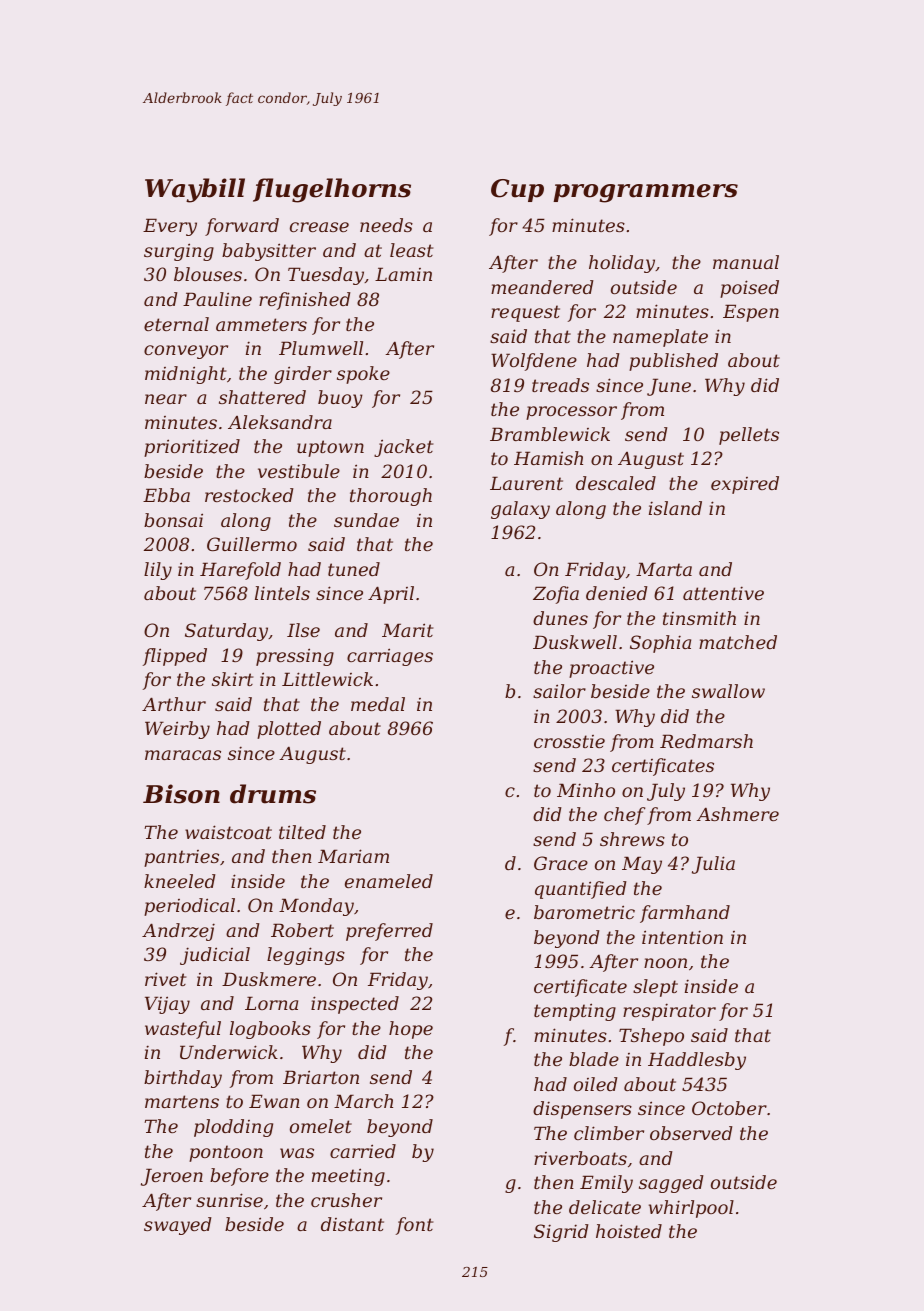 This screenshot has width=924, height=1311. I want to click on ammeters, so click(261, 324).
